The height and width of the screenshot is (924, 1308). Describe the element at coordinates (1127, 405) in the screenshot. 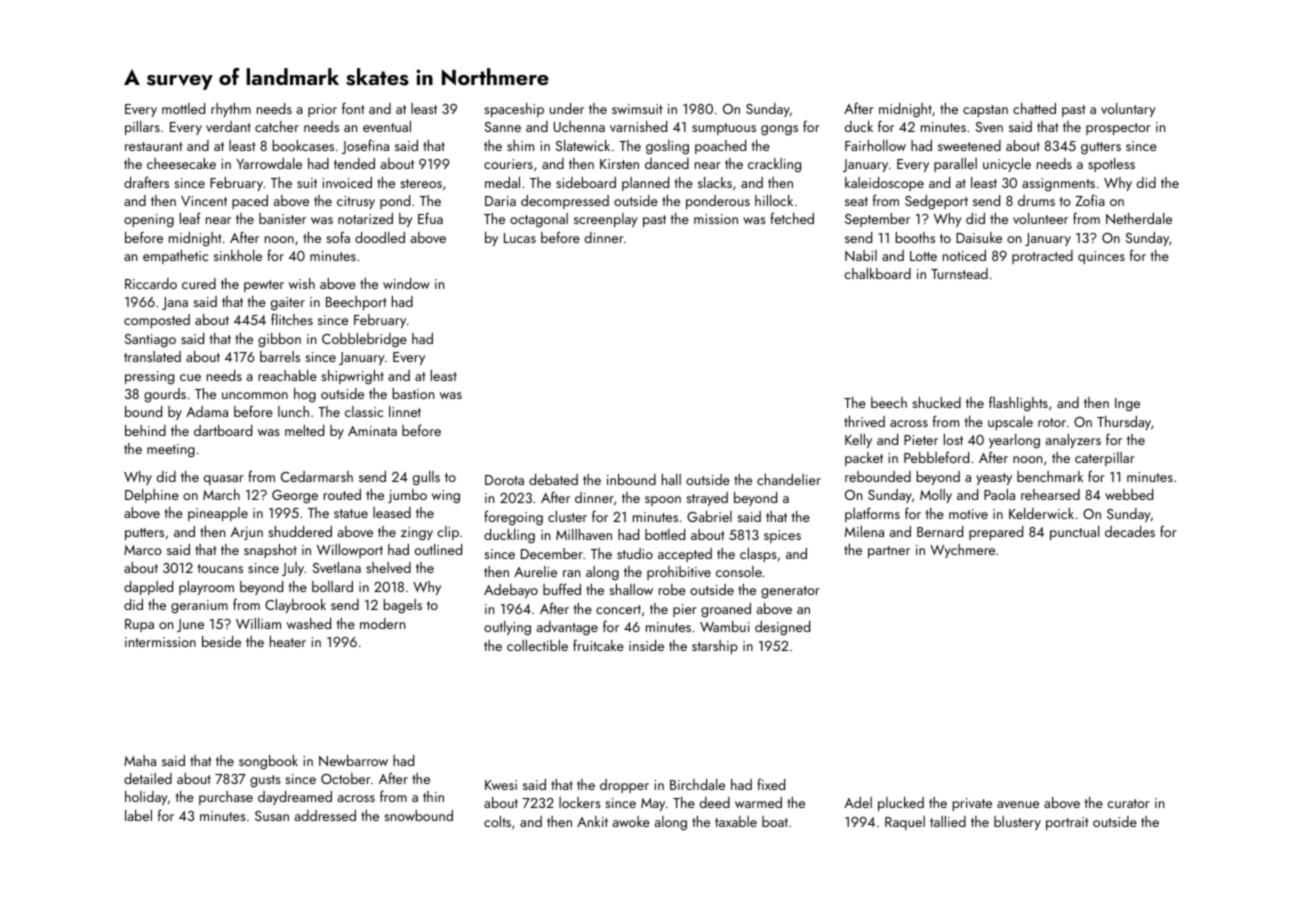

I see `Inge` at that location.
